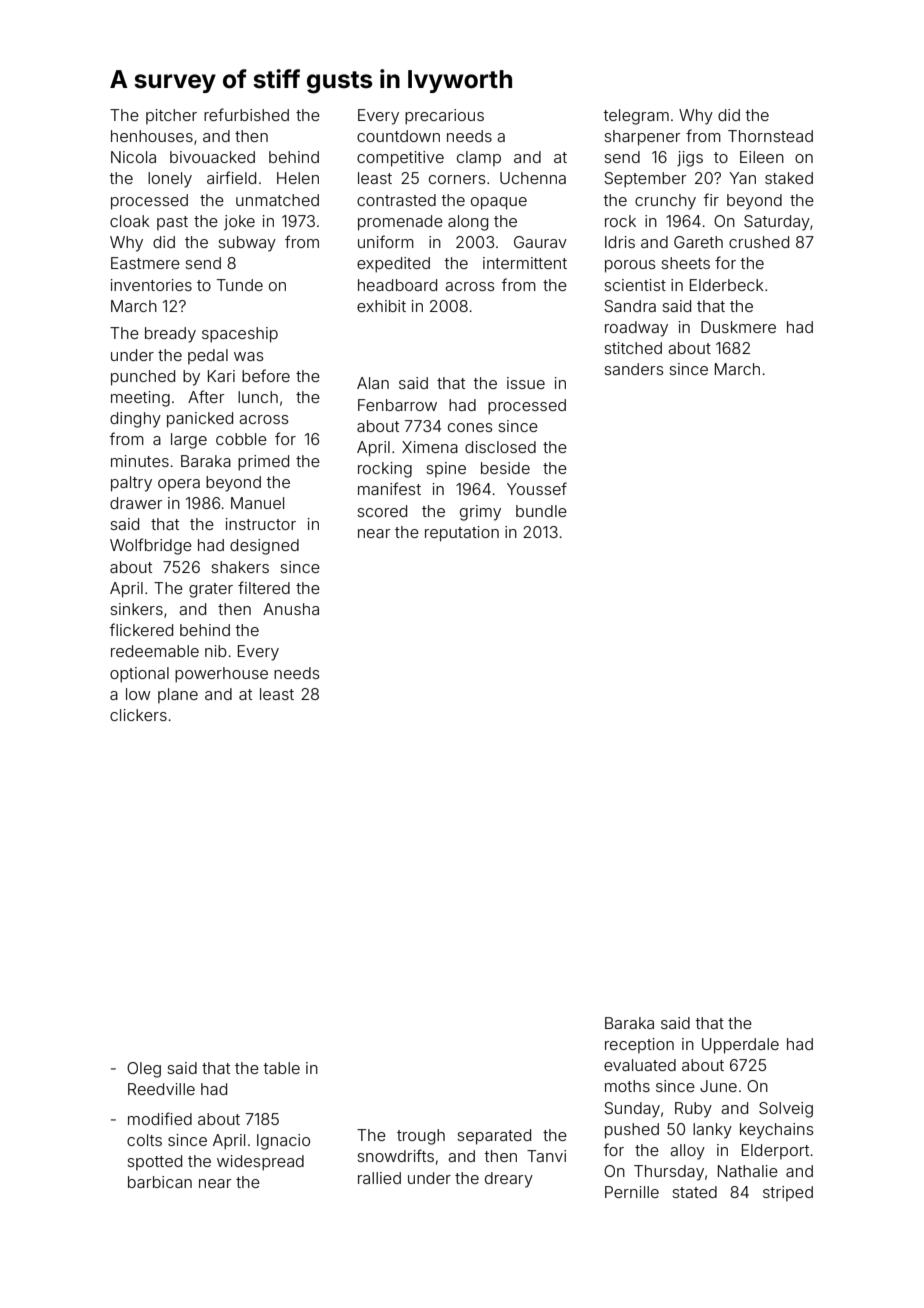 The height and width of the page is (1308, 924). What do you see at coordinates (144, 1070) in the page?
I see `Oleg` at bounding box center [144, 1070].
